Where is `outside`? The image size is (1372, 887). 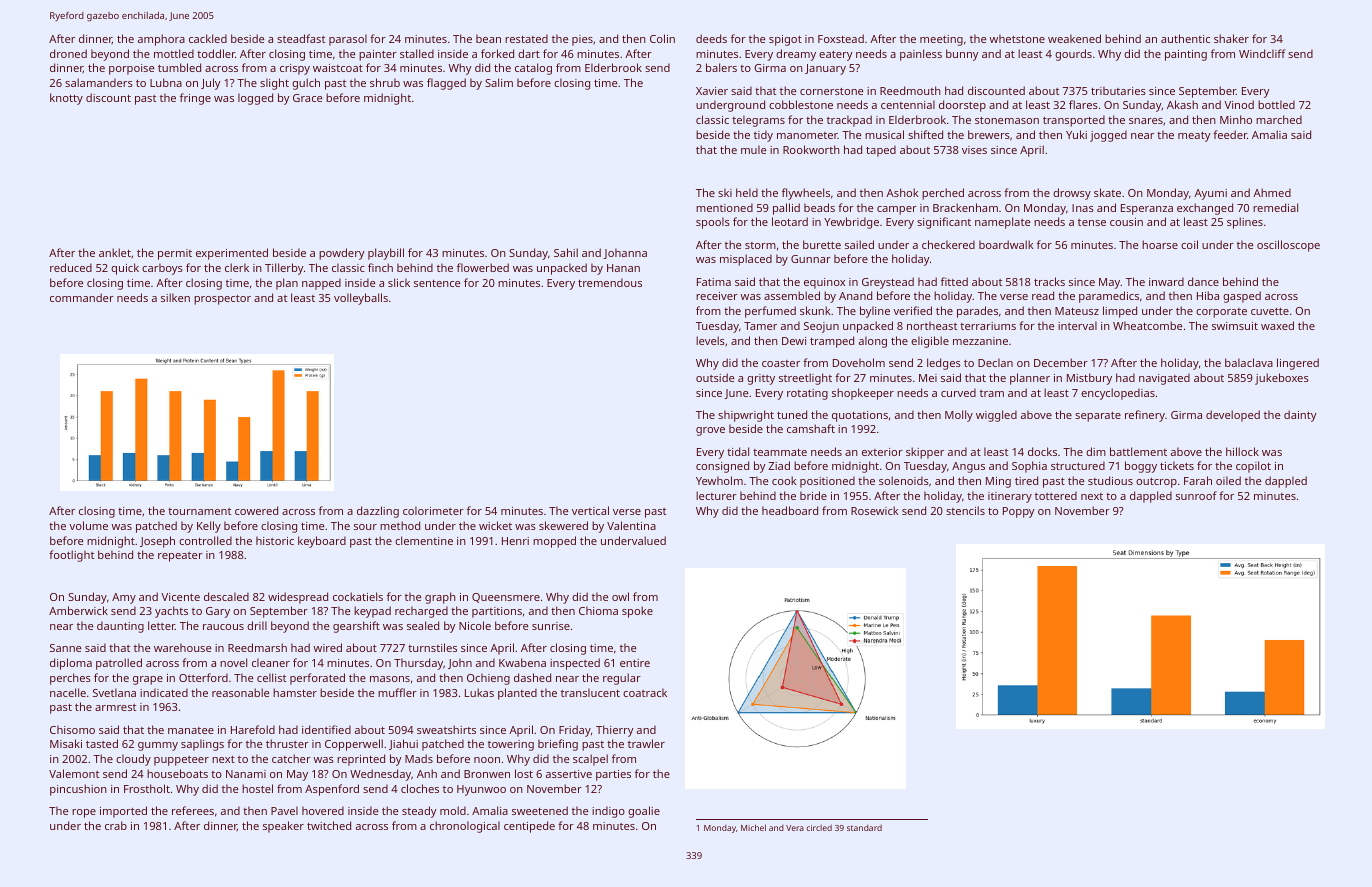
outside is located at coordinates (715, 377).
